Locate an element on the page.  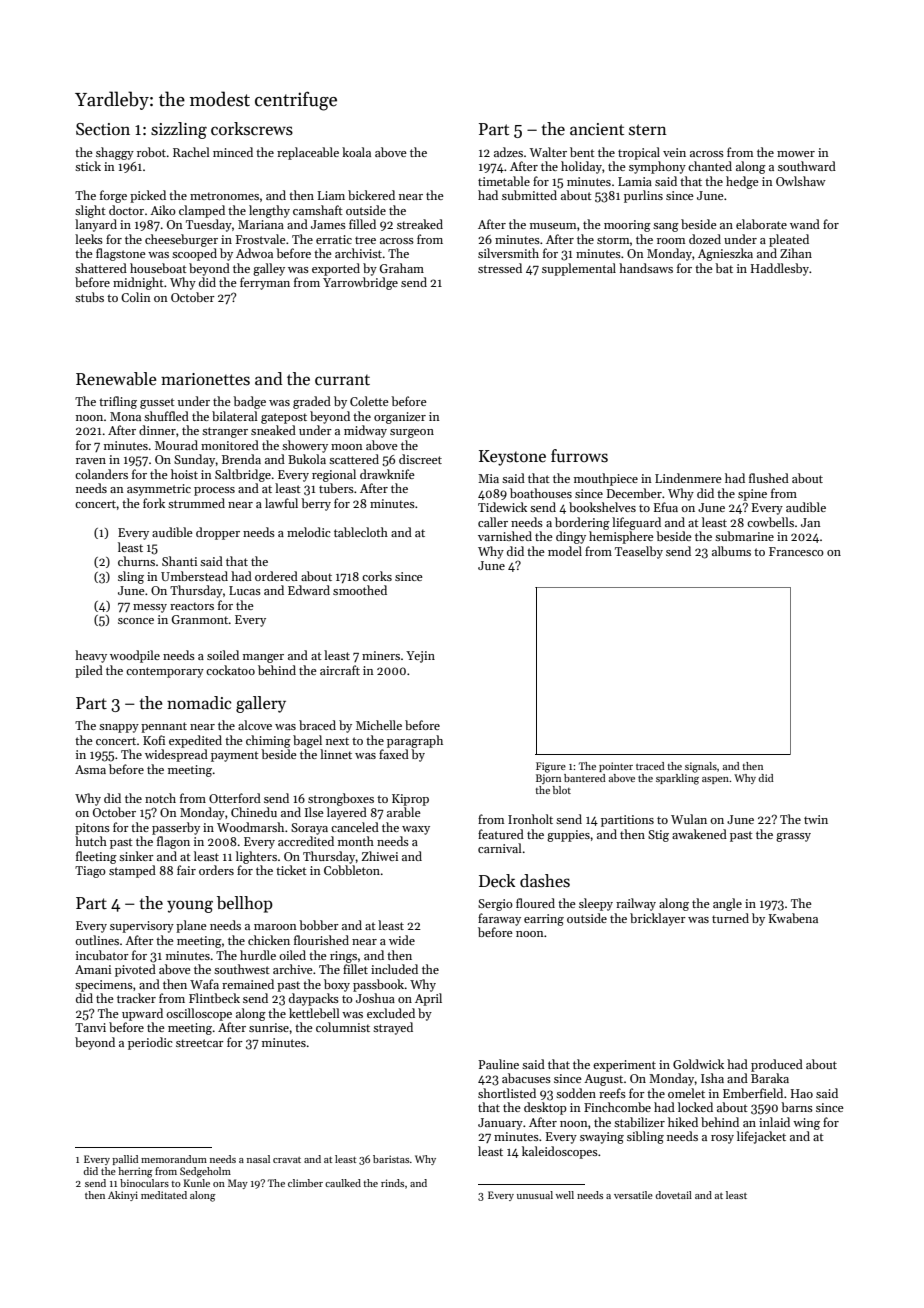
supplemental is located at coordinates (579, 269).
